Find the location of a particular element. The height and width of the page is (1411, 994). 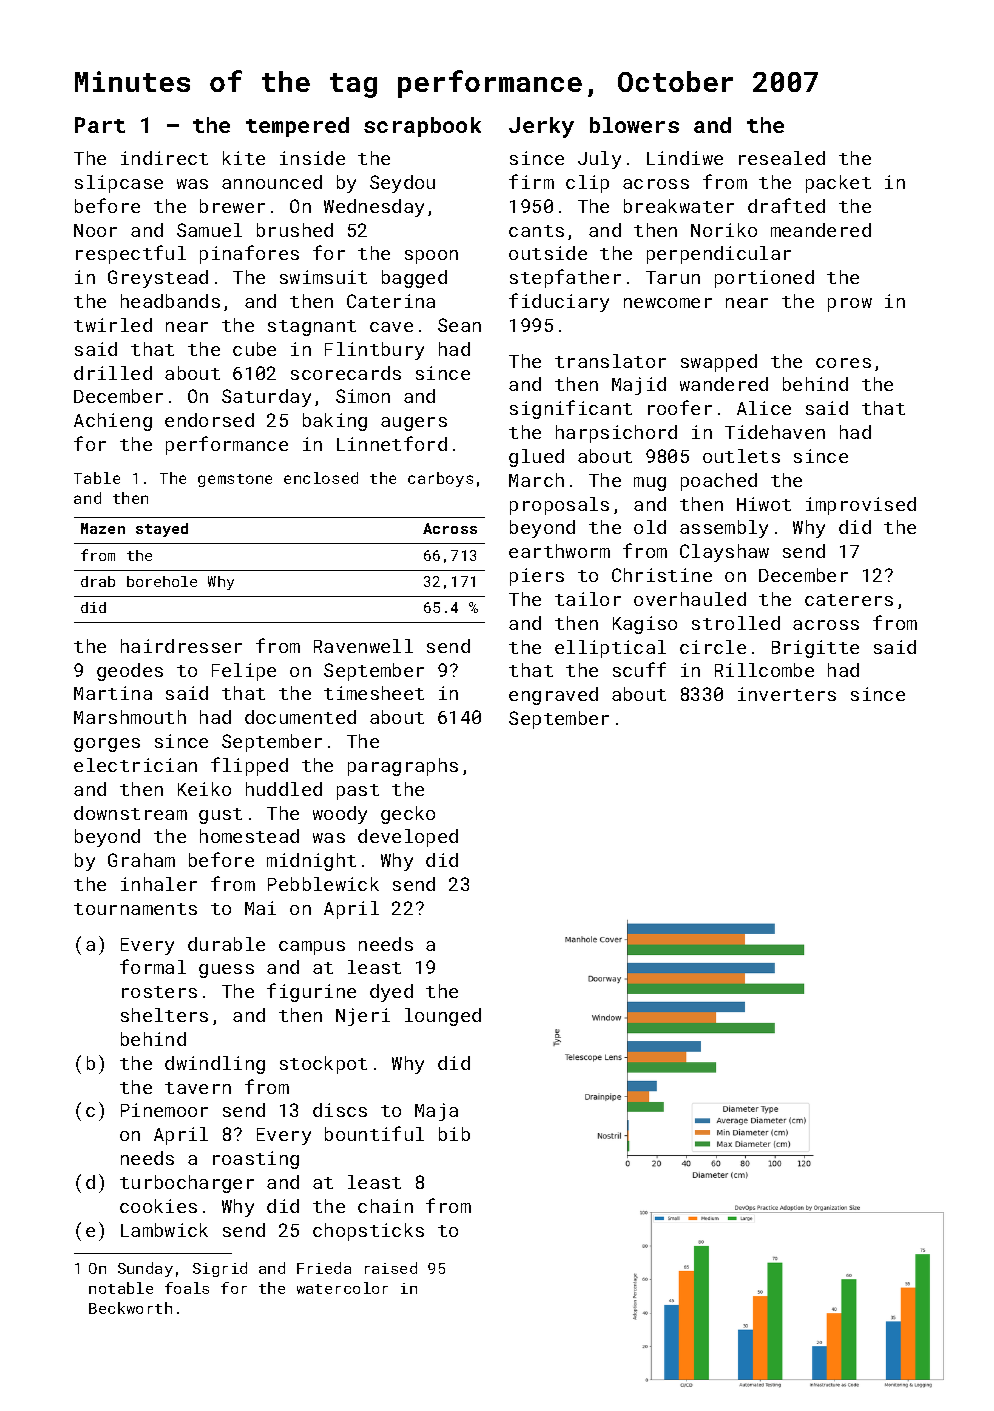

Ravenwell is located at coordinates (363, 646).
